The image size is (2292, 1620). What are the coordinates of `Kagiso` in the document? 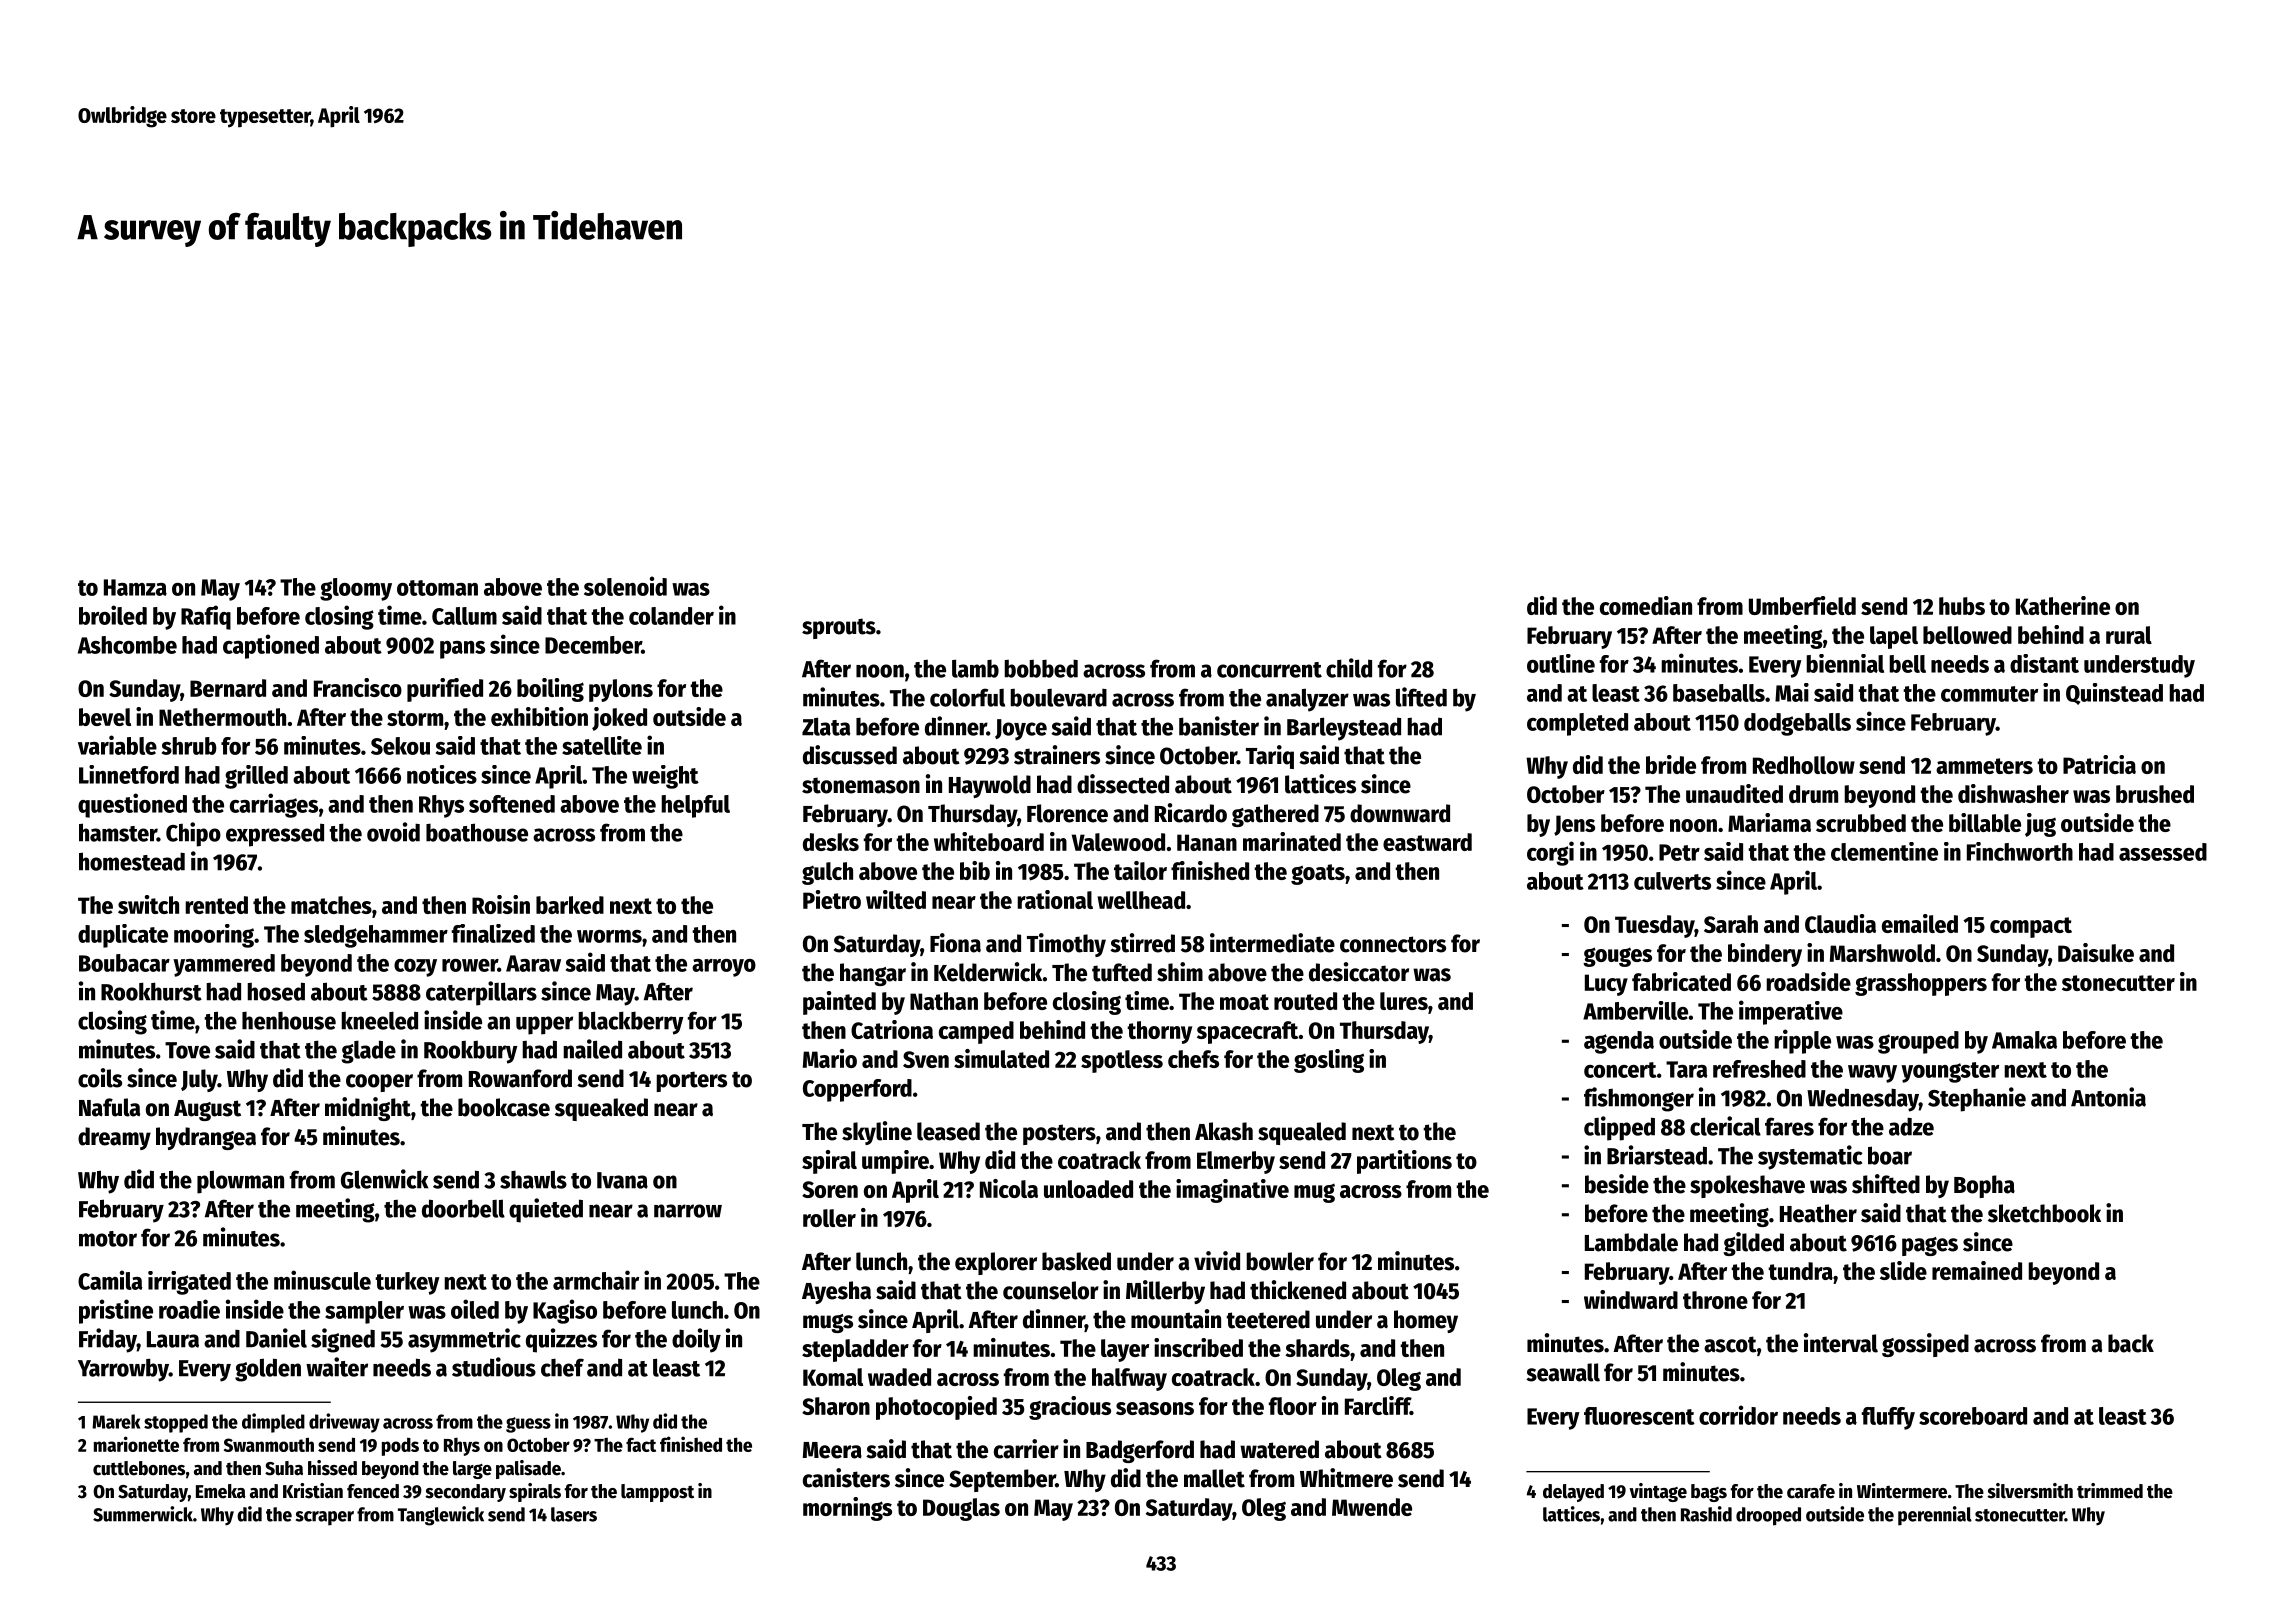 It's located at (565, 1311).
